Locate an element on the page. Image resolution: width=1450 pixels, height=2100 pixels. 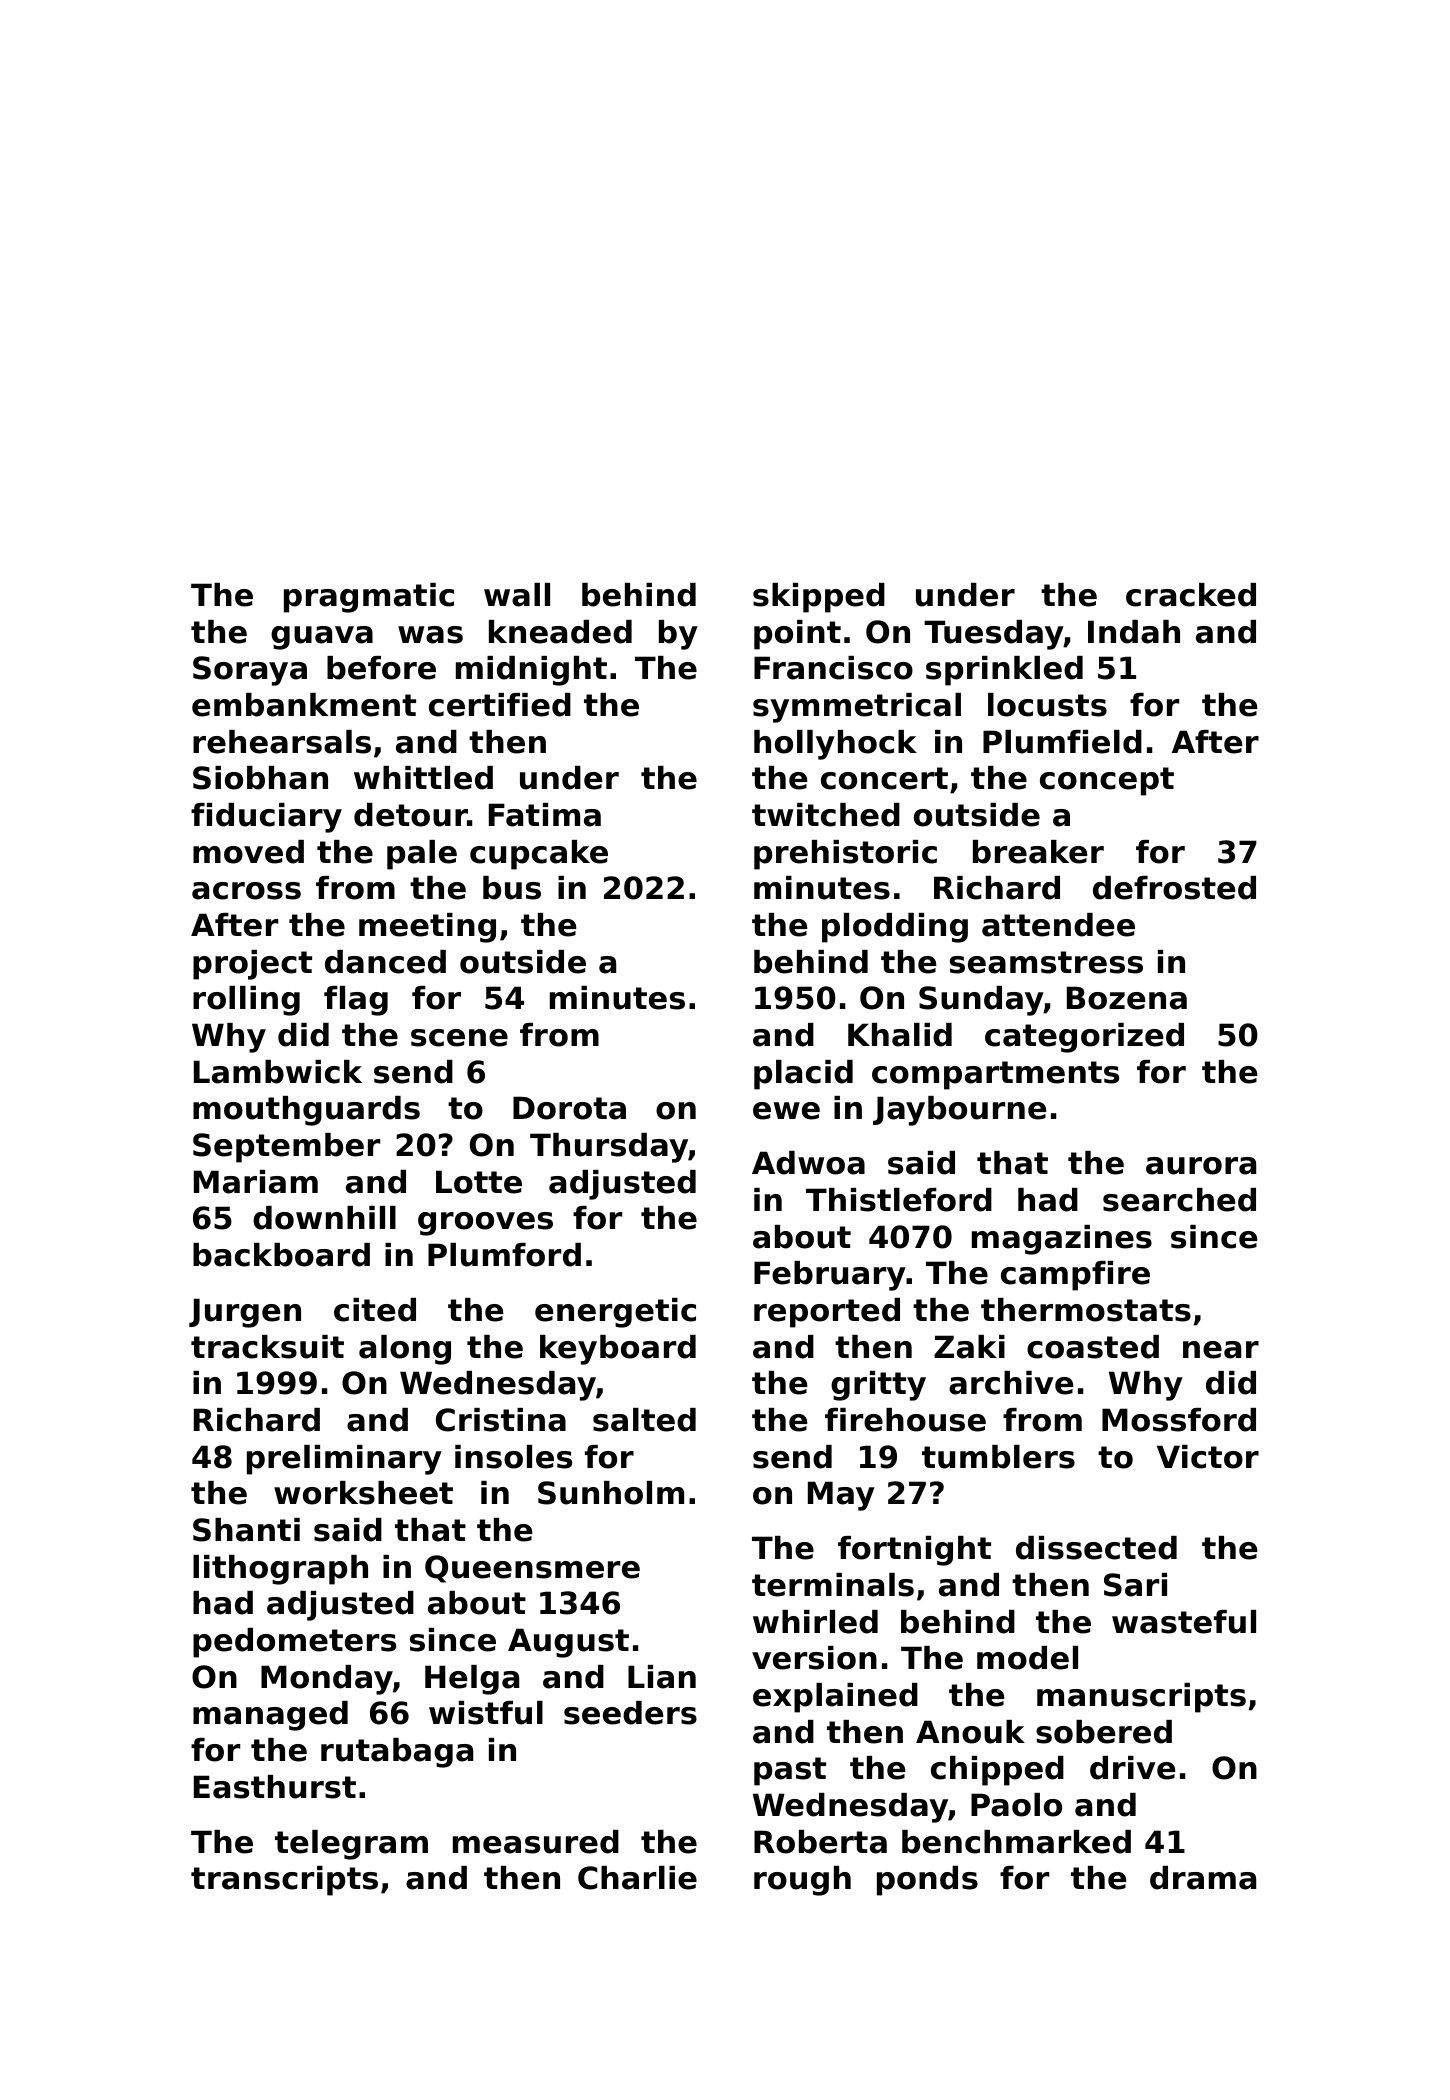
past is located at coordinates (790, 1771).
